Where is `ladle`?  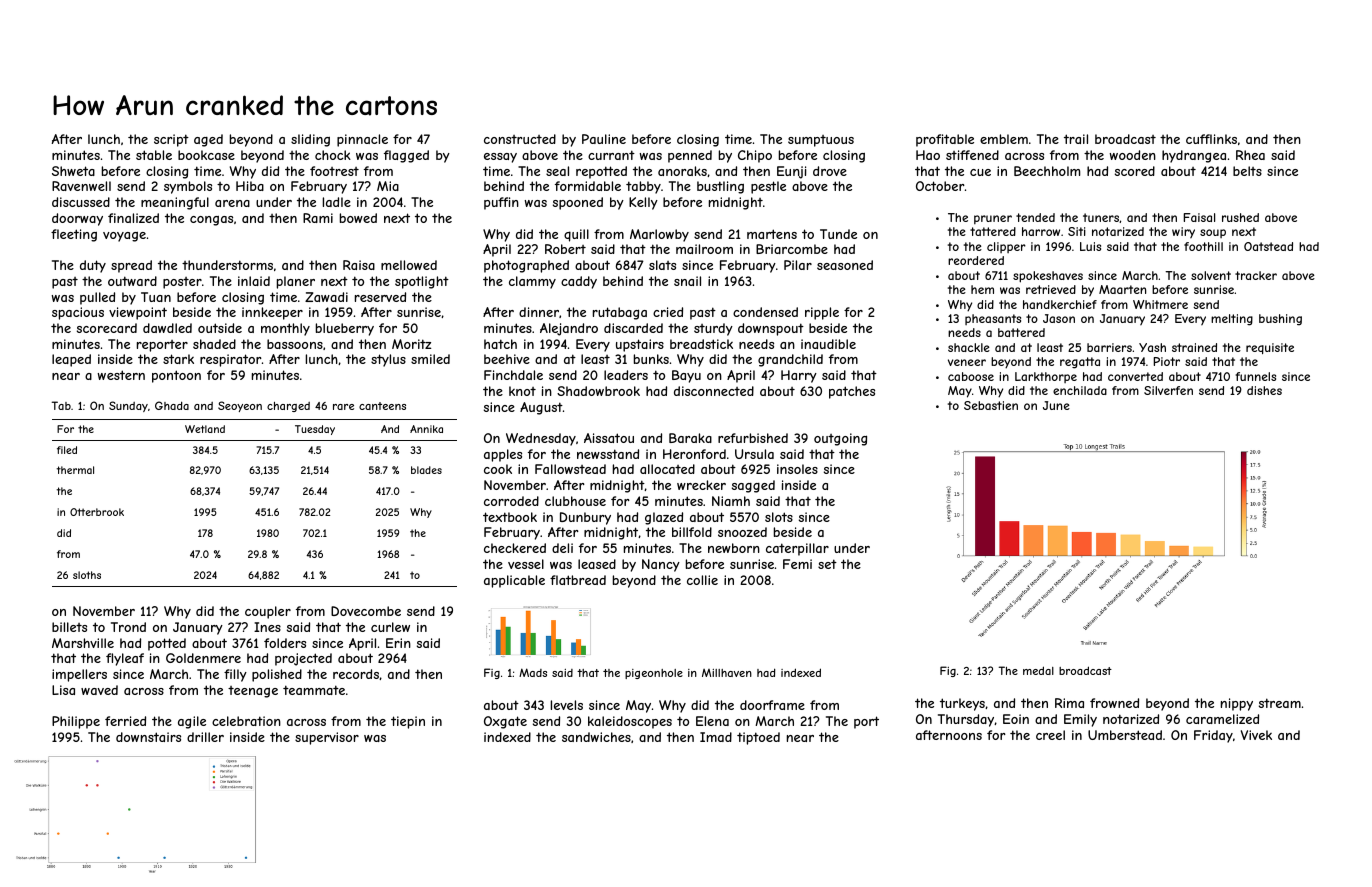
ladle is located at coordinates (337, 202).
